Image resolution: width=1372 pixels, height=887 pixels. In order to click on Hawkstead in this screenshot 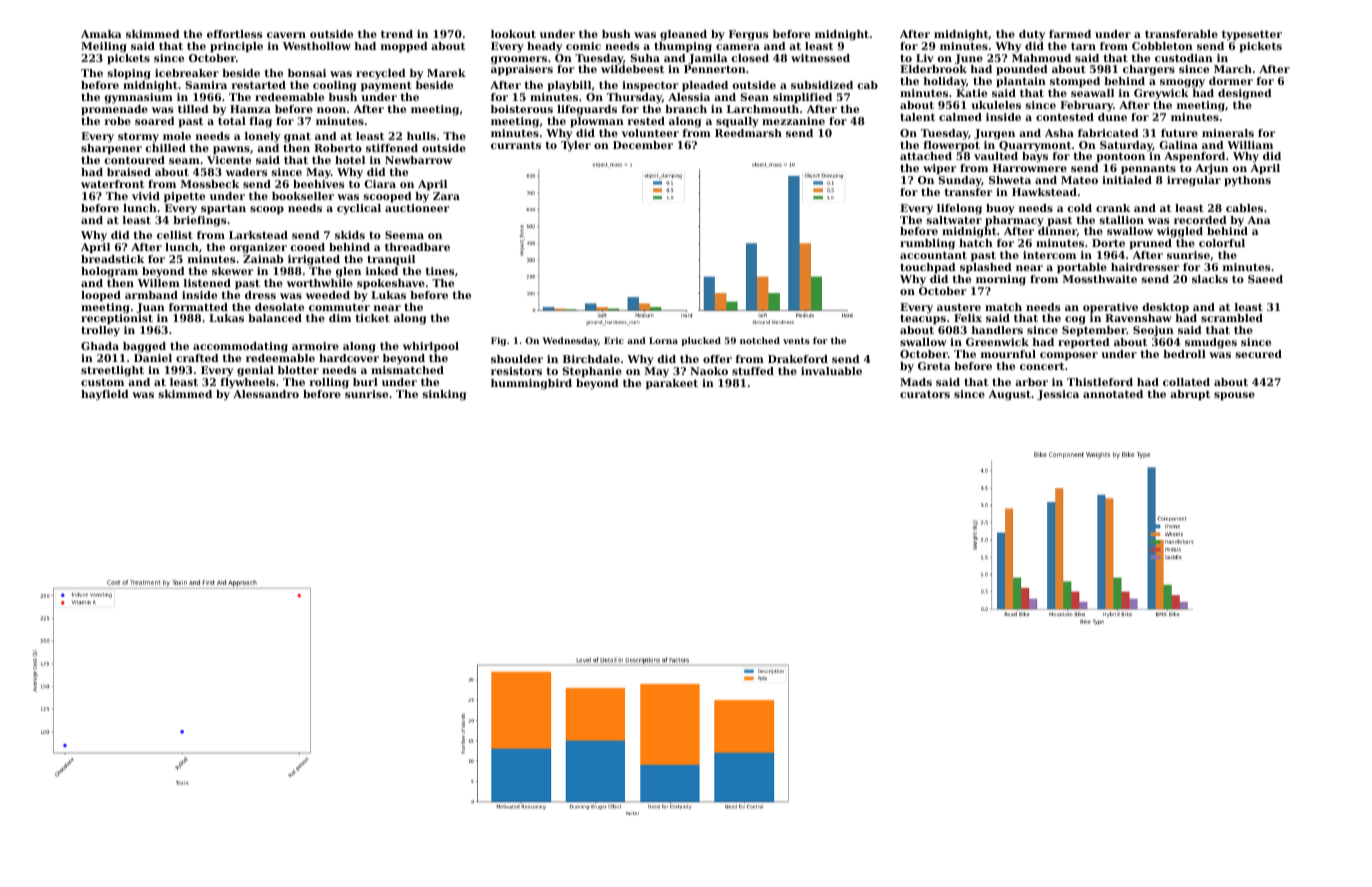, I will do `click(1044, 192)`.
